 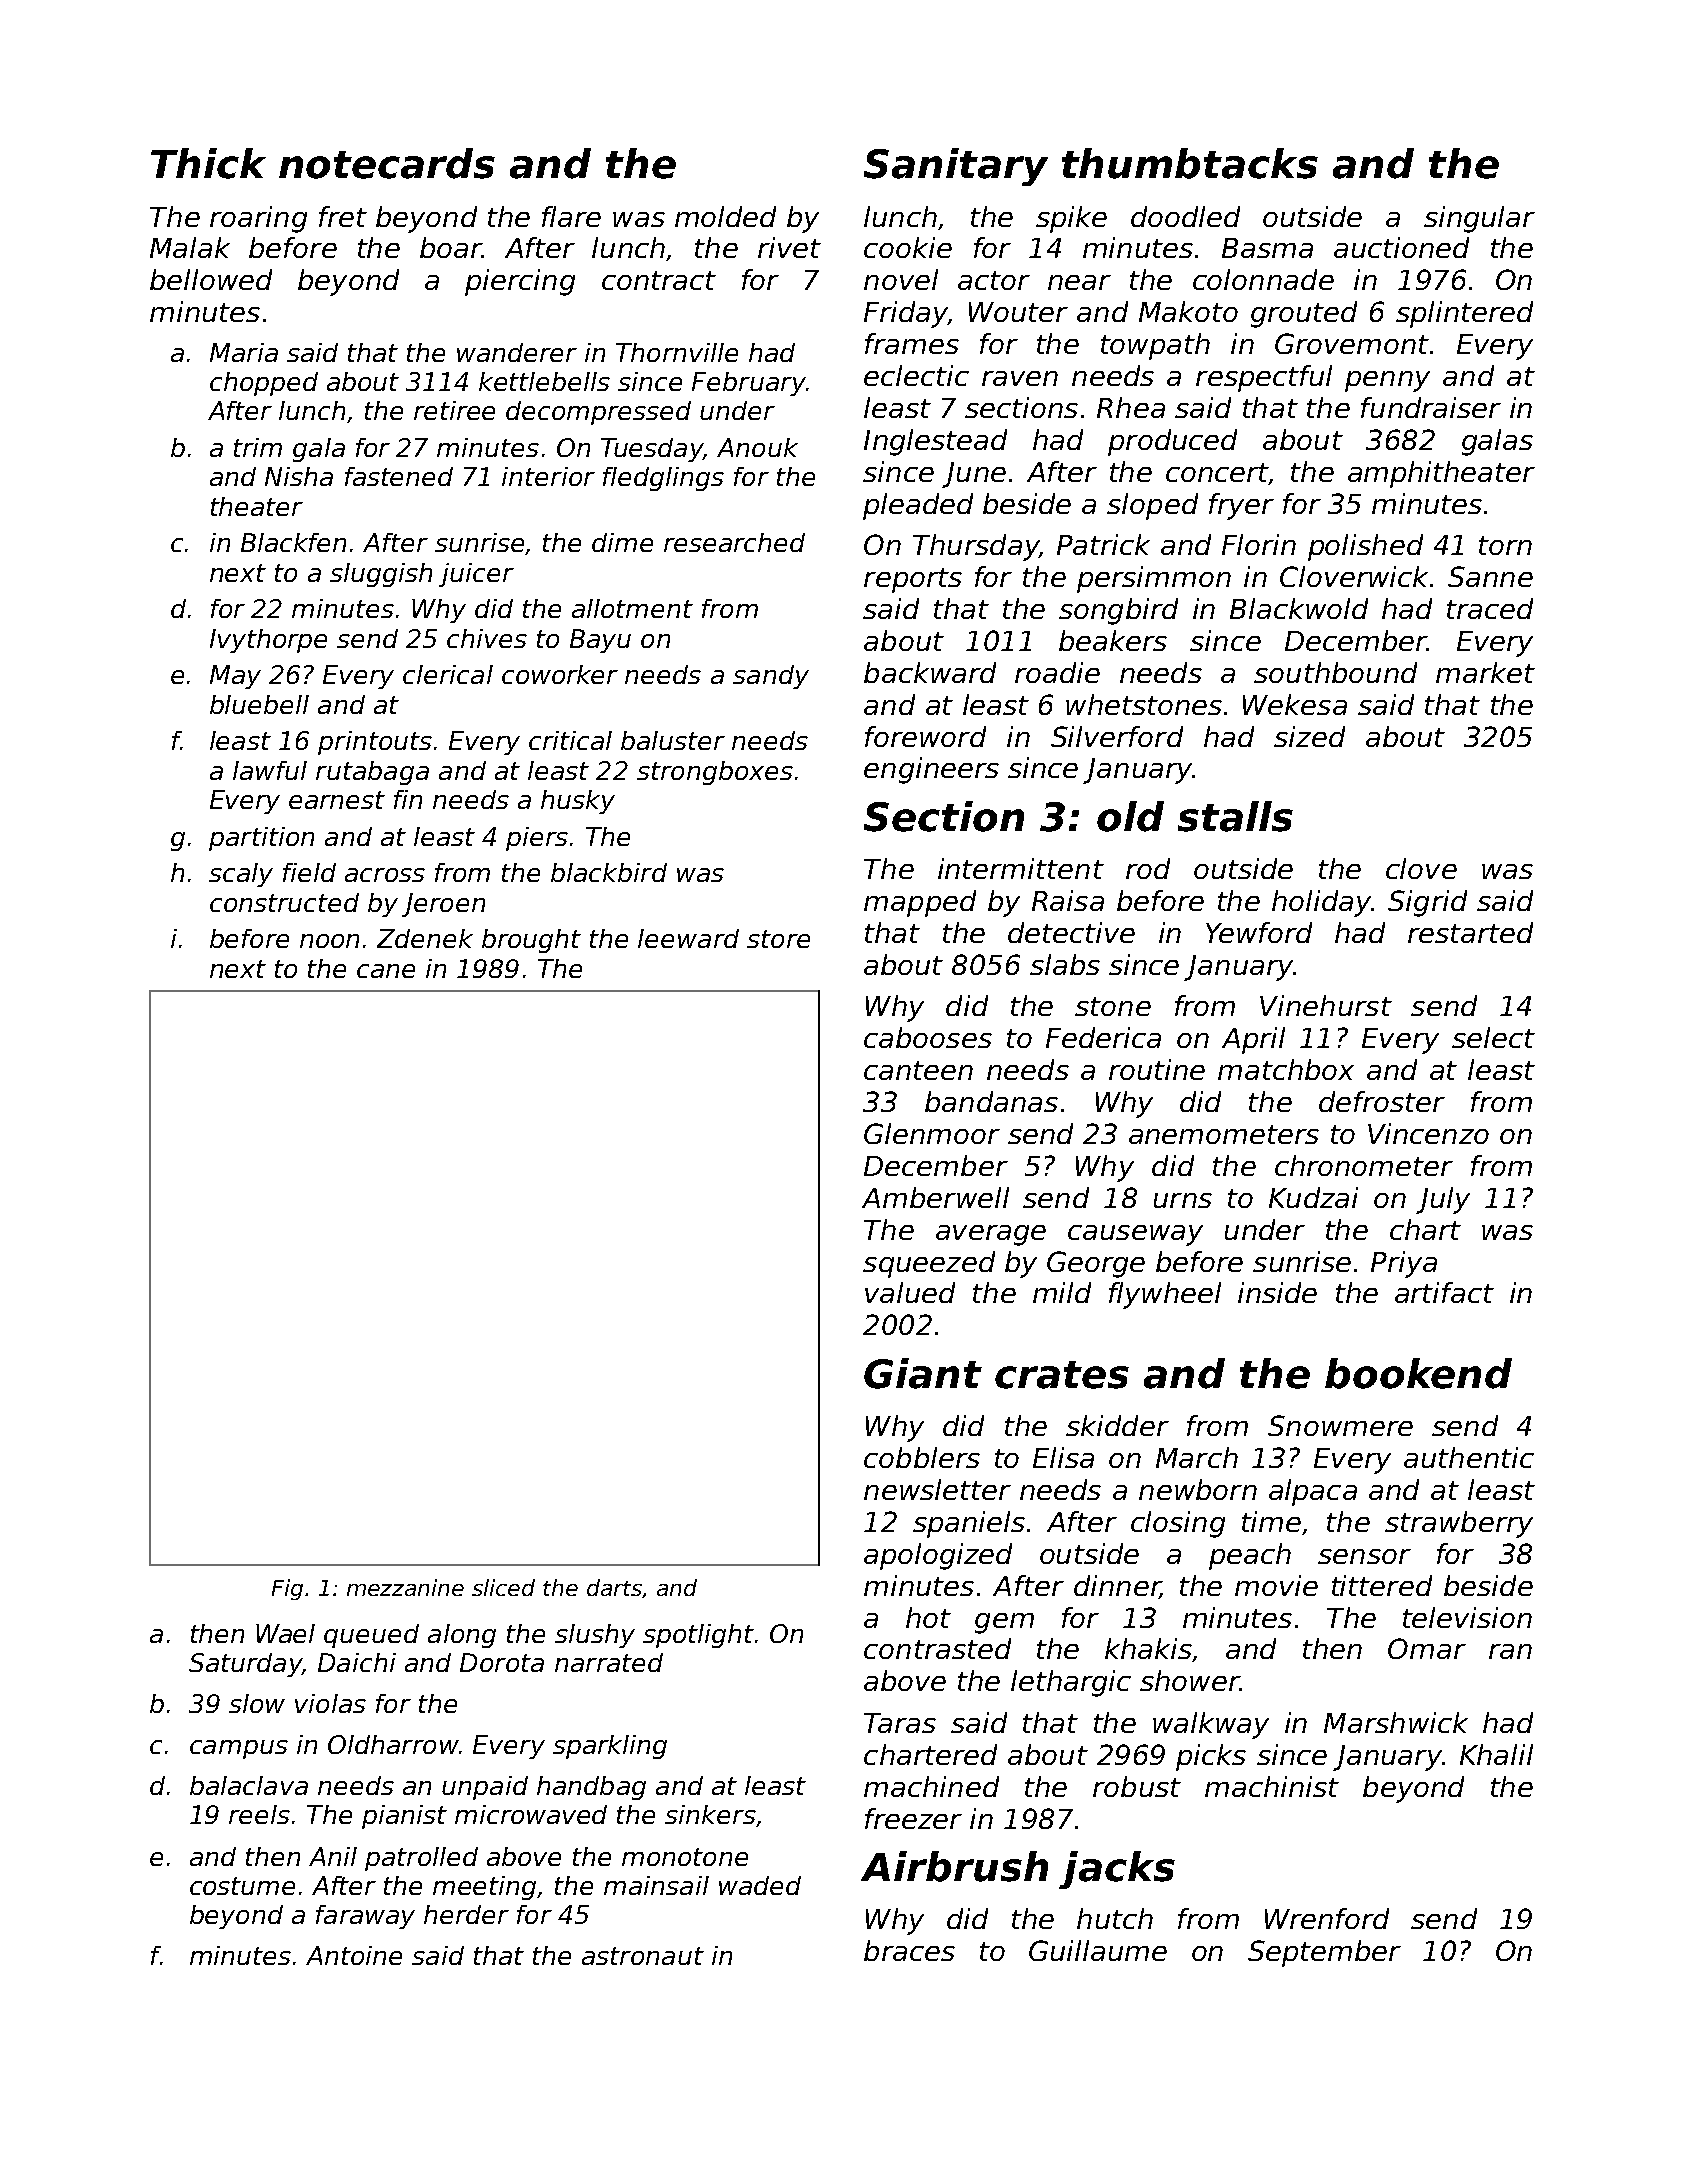 I want to click on cane, so click(x=386, y=971).
